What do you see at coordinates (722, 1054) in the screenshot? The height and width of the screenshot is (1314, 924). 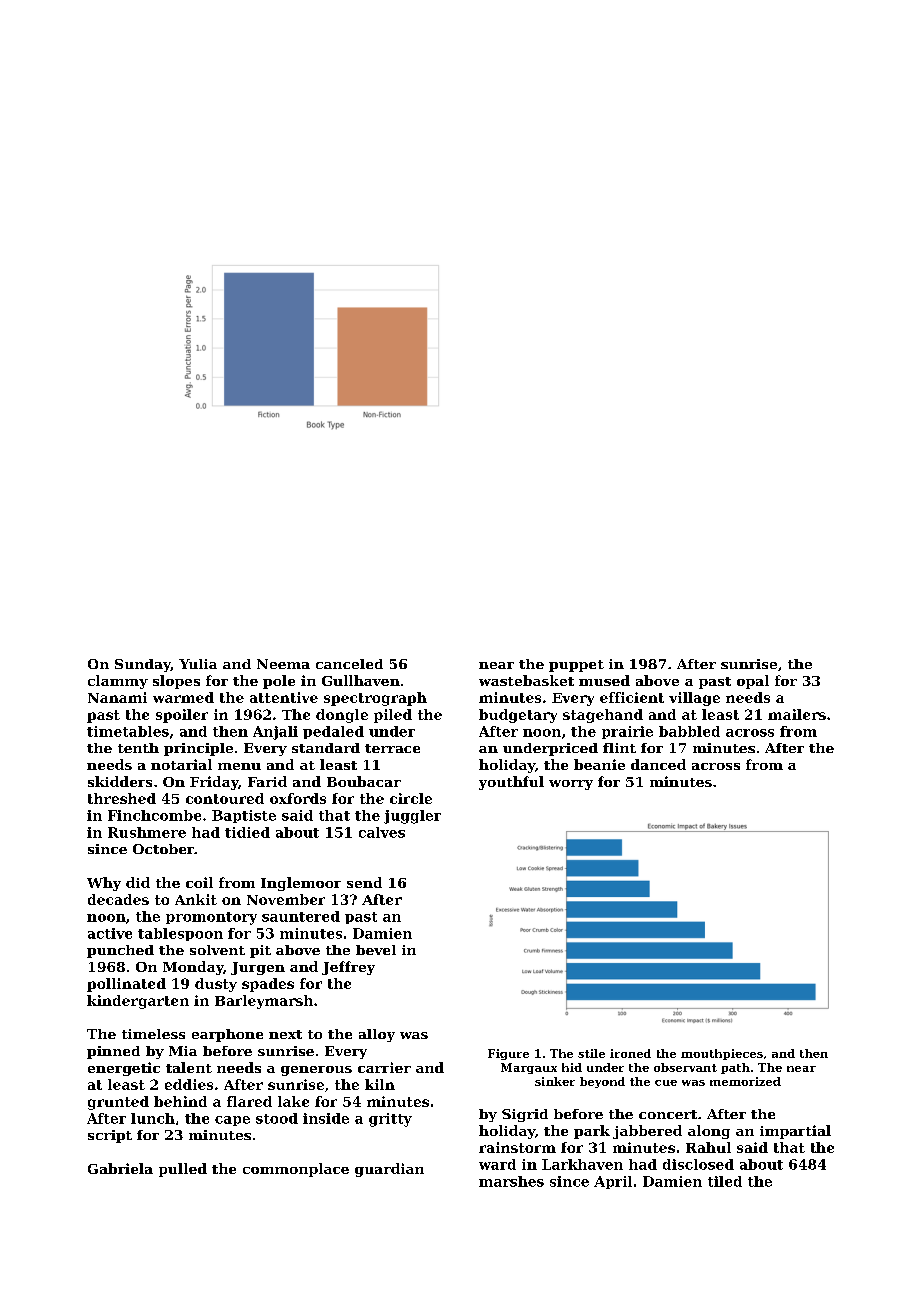 I see `mouthpieces` at bounding box center [722, 1054].
